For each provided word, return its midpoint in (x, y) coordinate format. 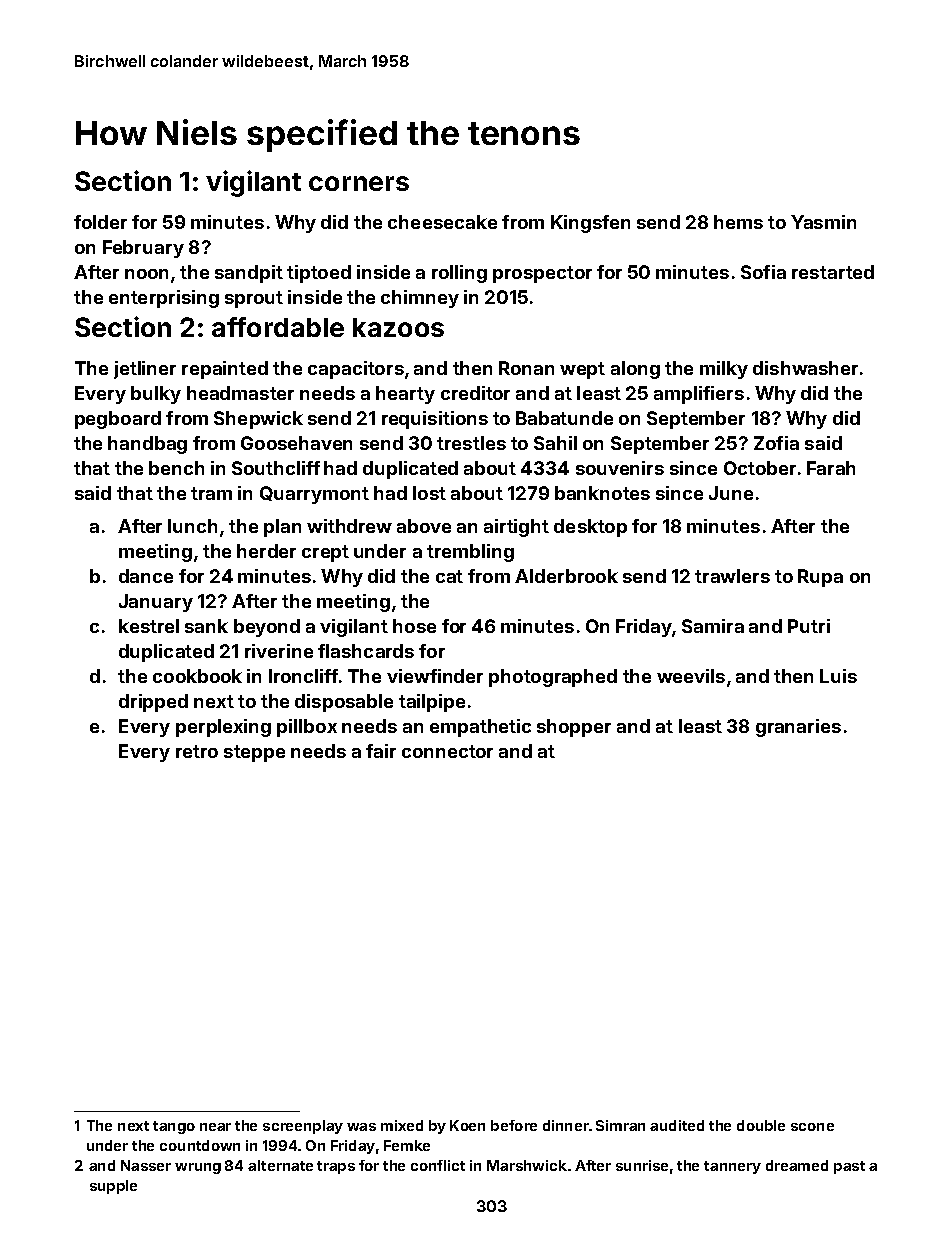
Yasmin (823, 222)
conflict (438, 1165)
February (143, 249)
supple (113, 1187)
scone (812, 1127)
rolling (459, 274)
